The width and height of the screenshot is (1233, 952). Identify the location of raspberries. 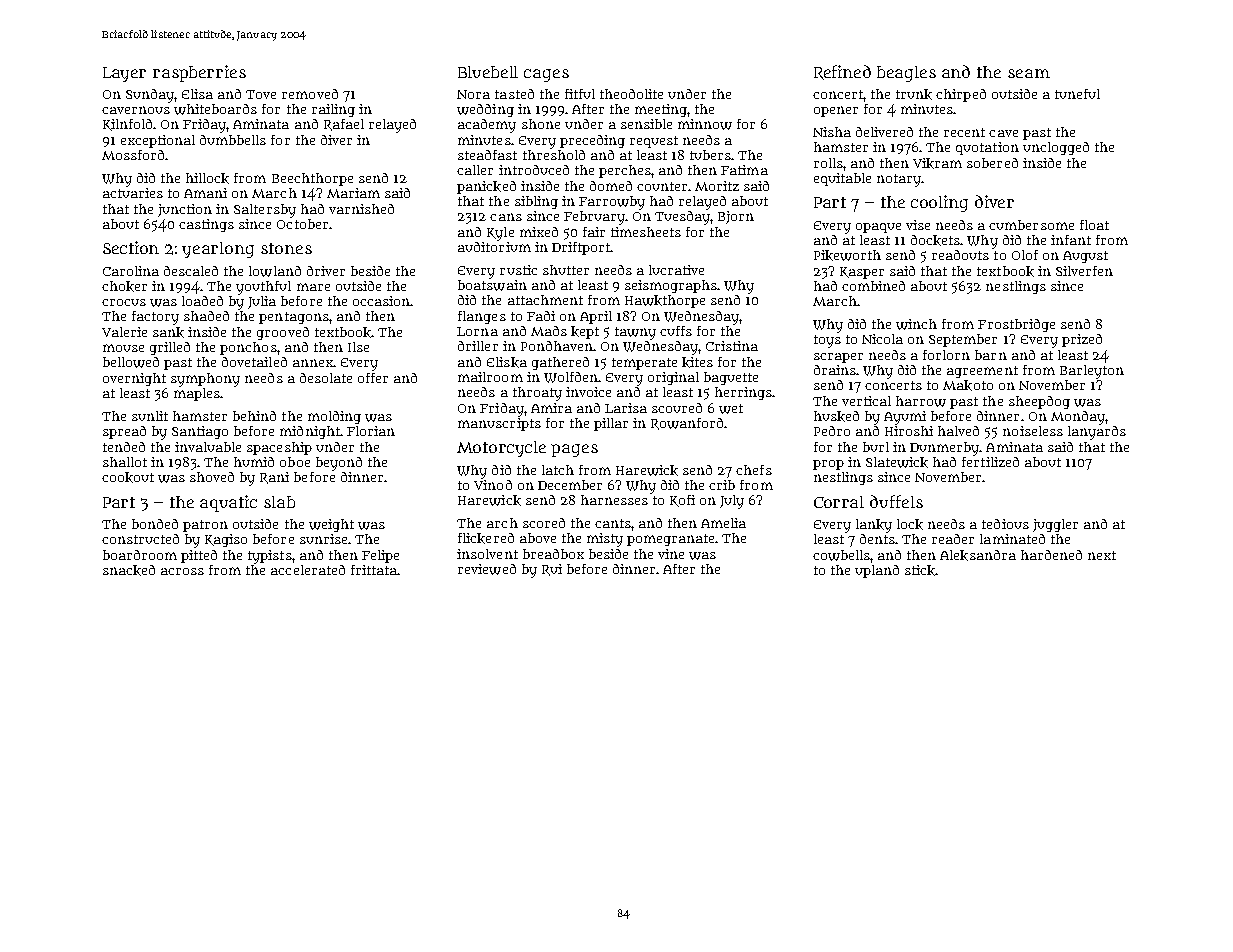
(199, 73).
